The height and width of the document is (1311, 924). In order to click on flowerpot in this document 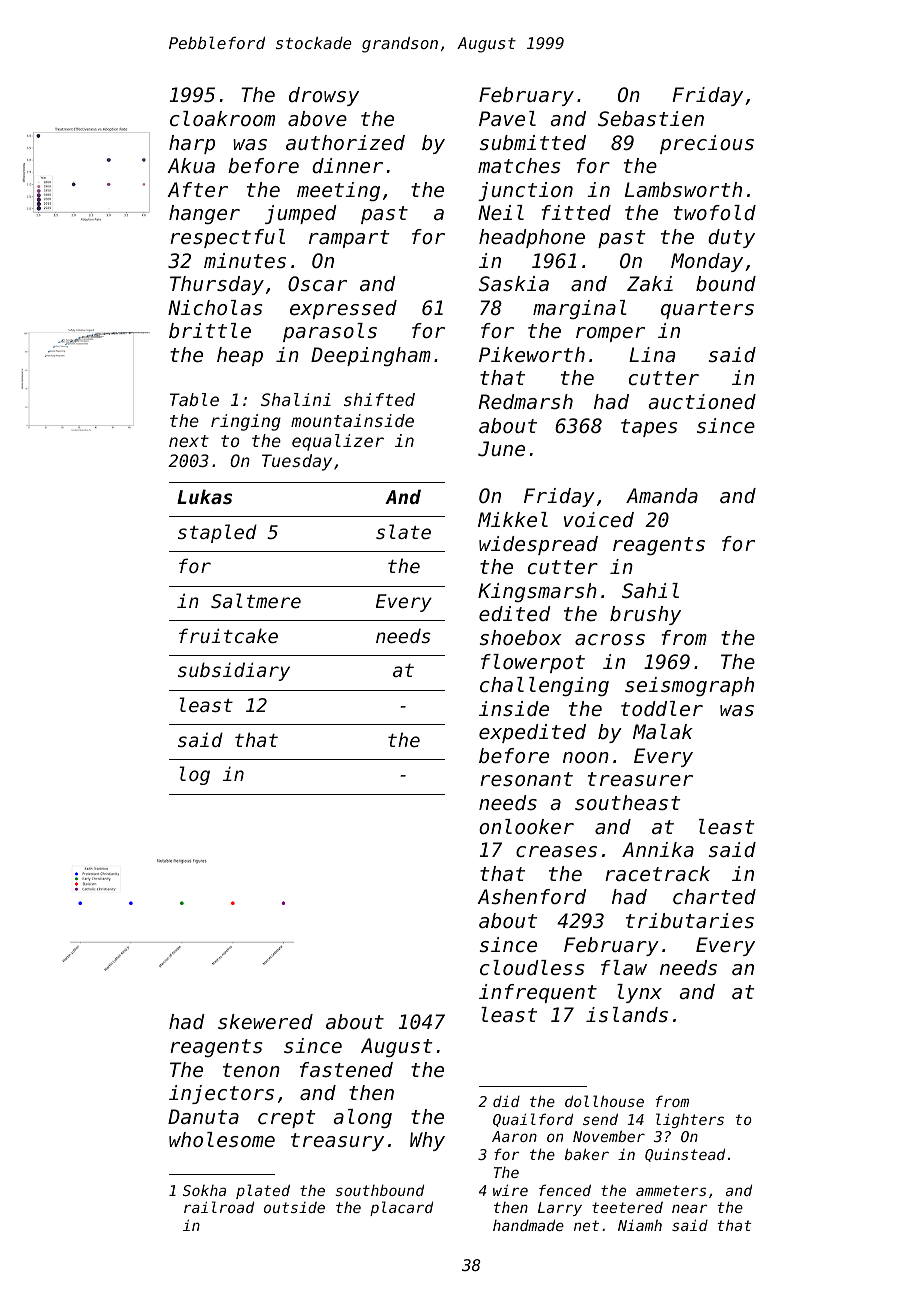, I will do `click(533, 663)`.
